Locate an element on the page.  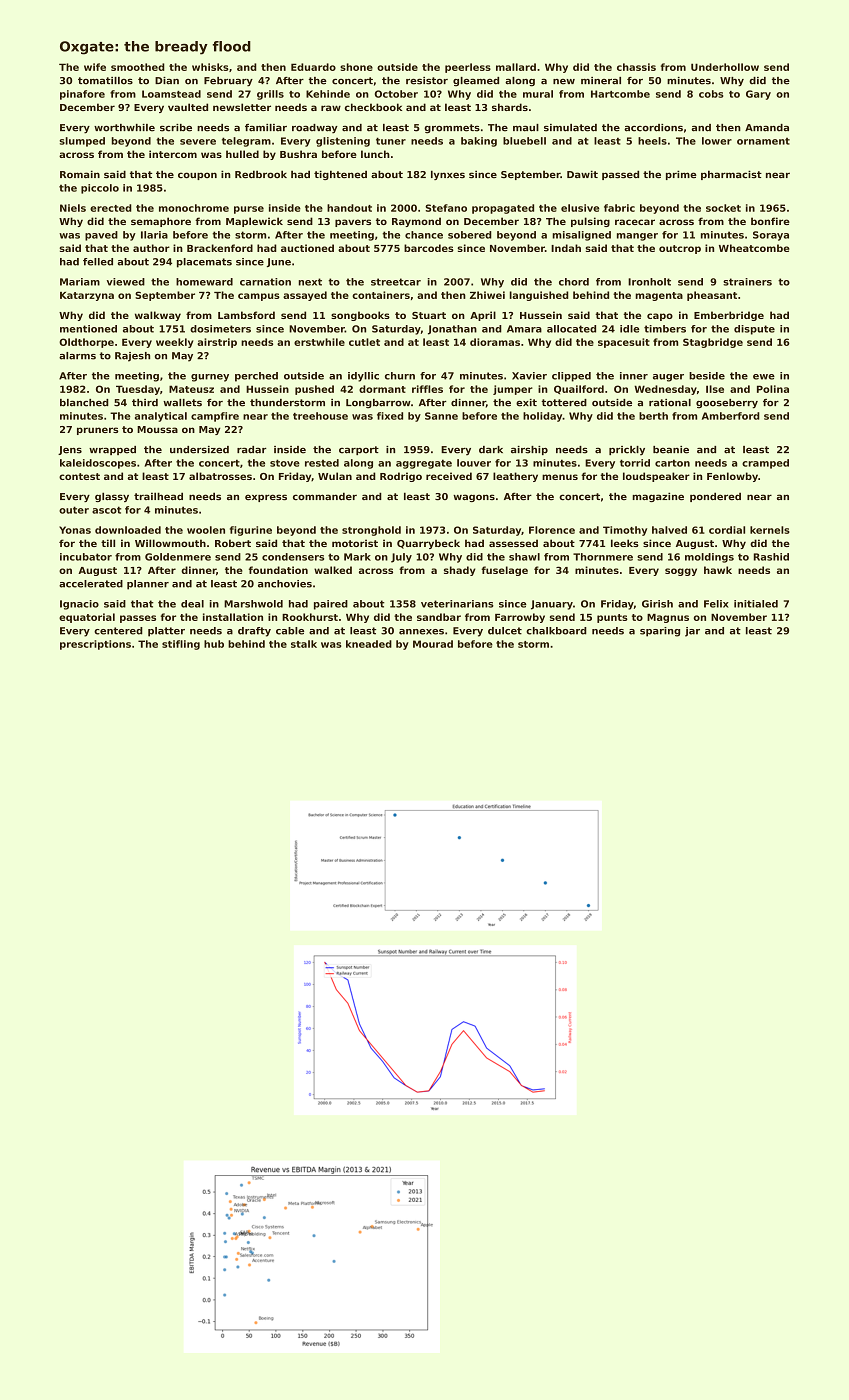
accelerated is located at coordinates (91, 584).
